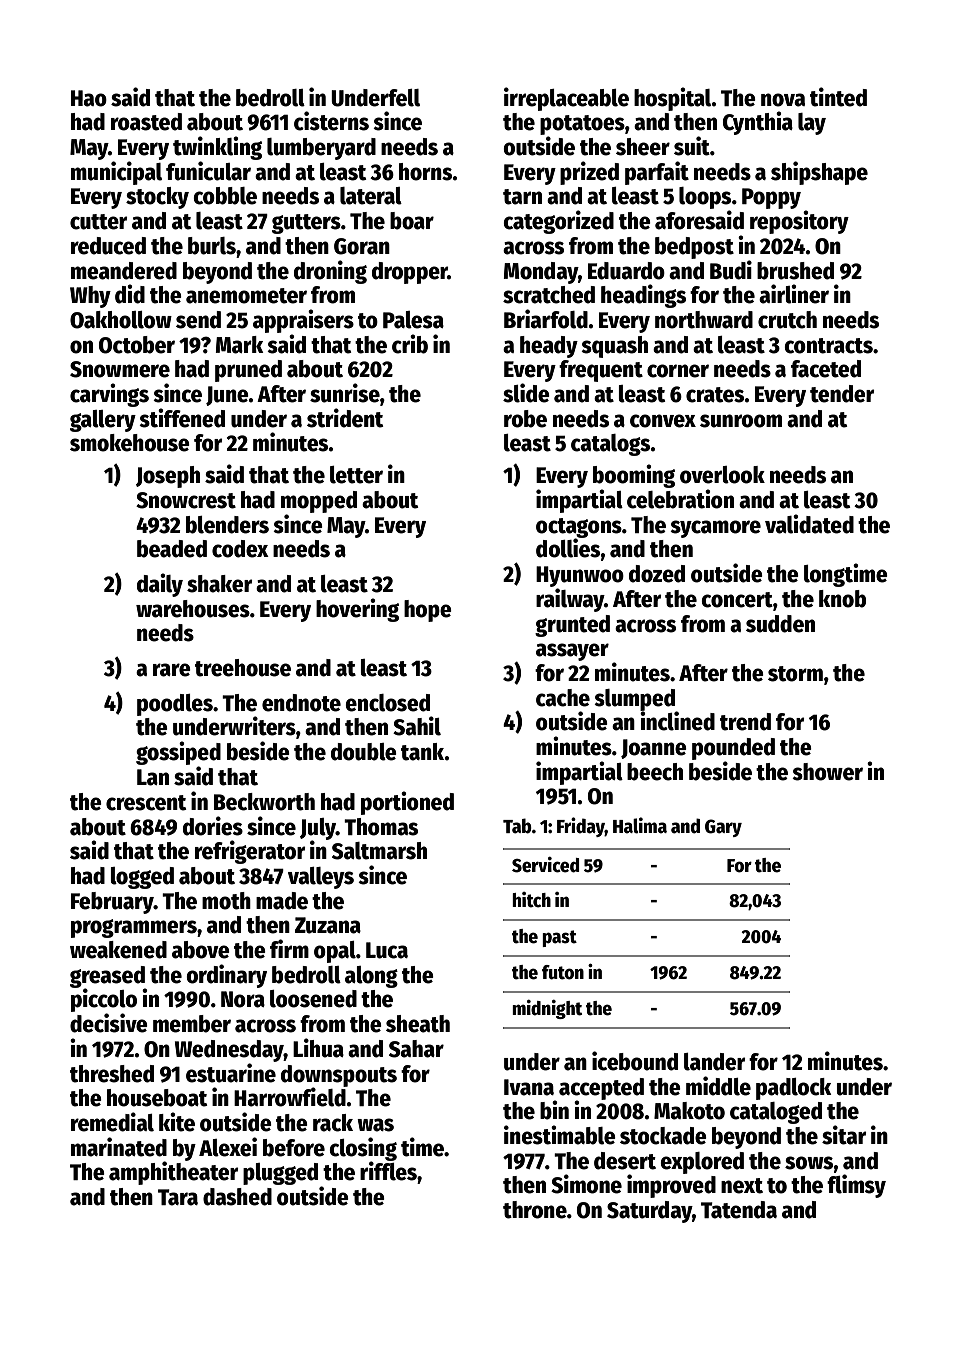 The height and width of the screenshot is (1366, 962). Describe the element at coordinates (142, 878) in the screenshot. I see `logged` at that location.
